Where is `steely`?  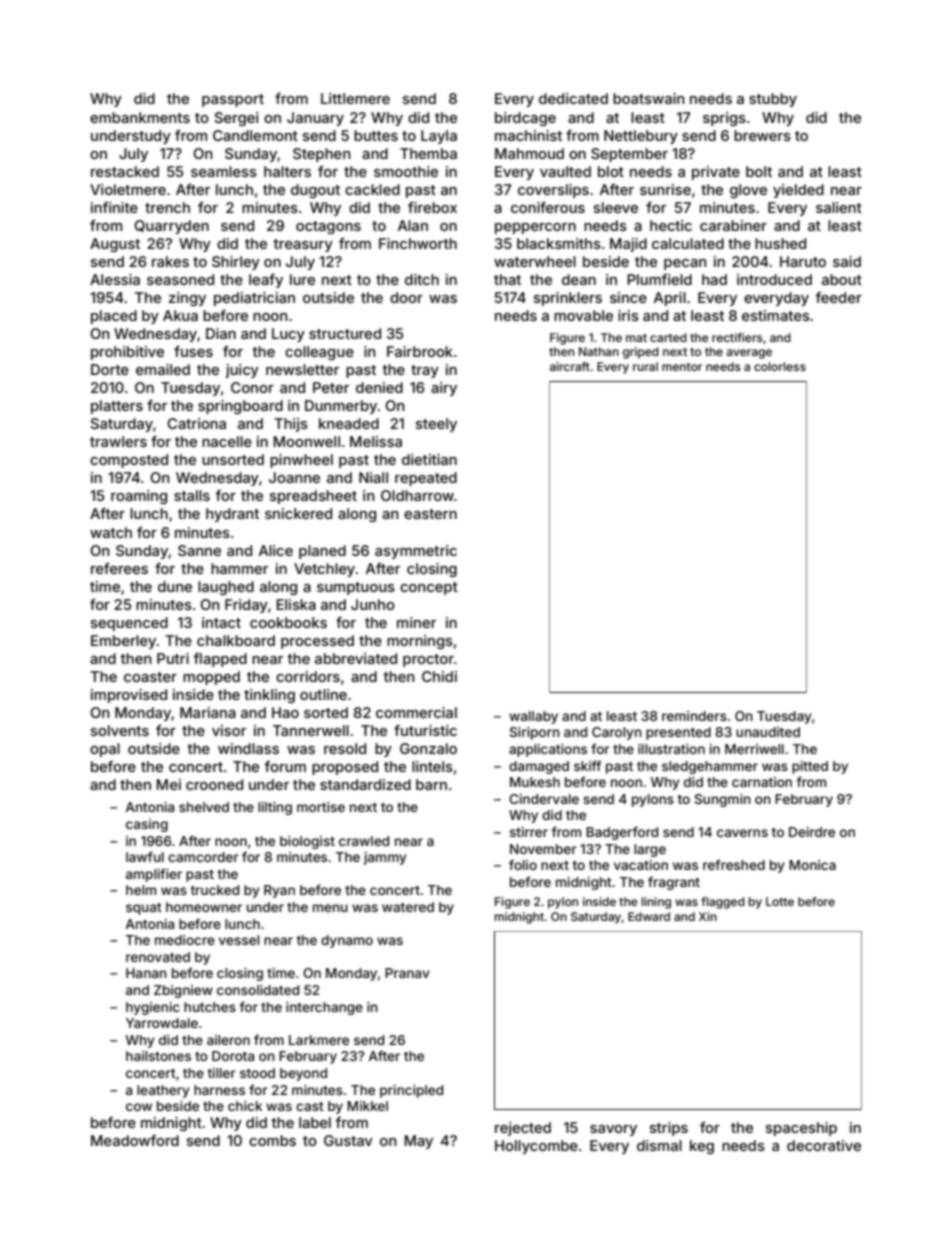 steely is located at coordinates (436, 425).
